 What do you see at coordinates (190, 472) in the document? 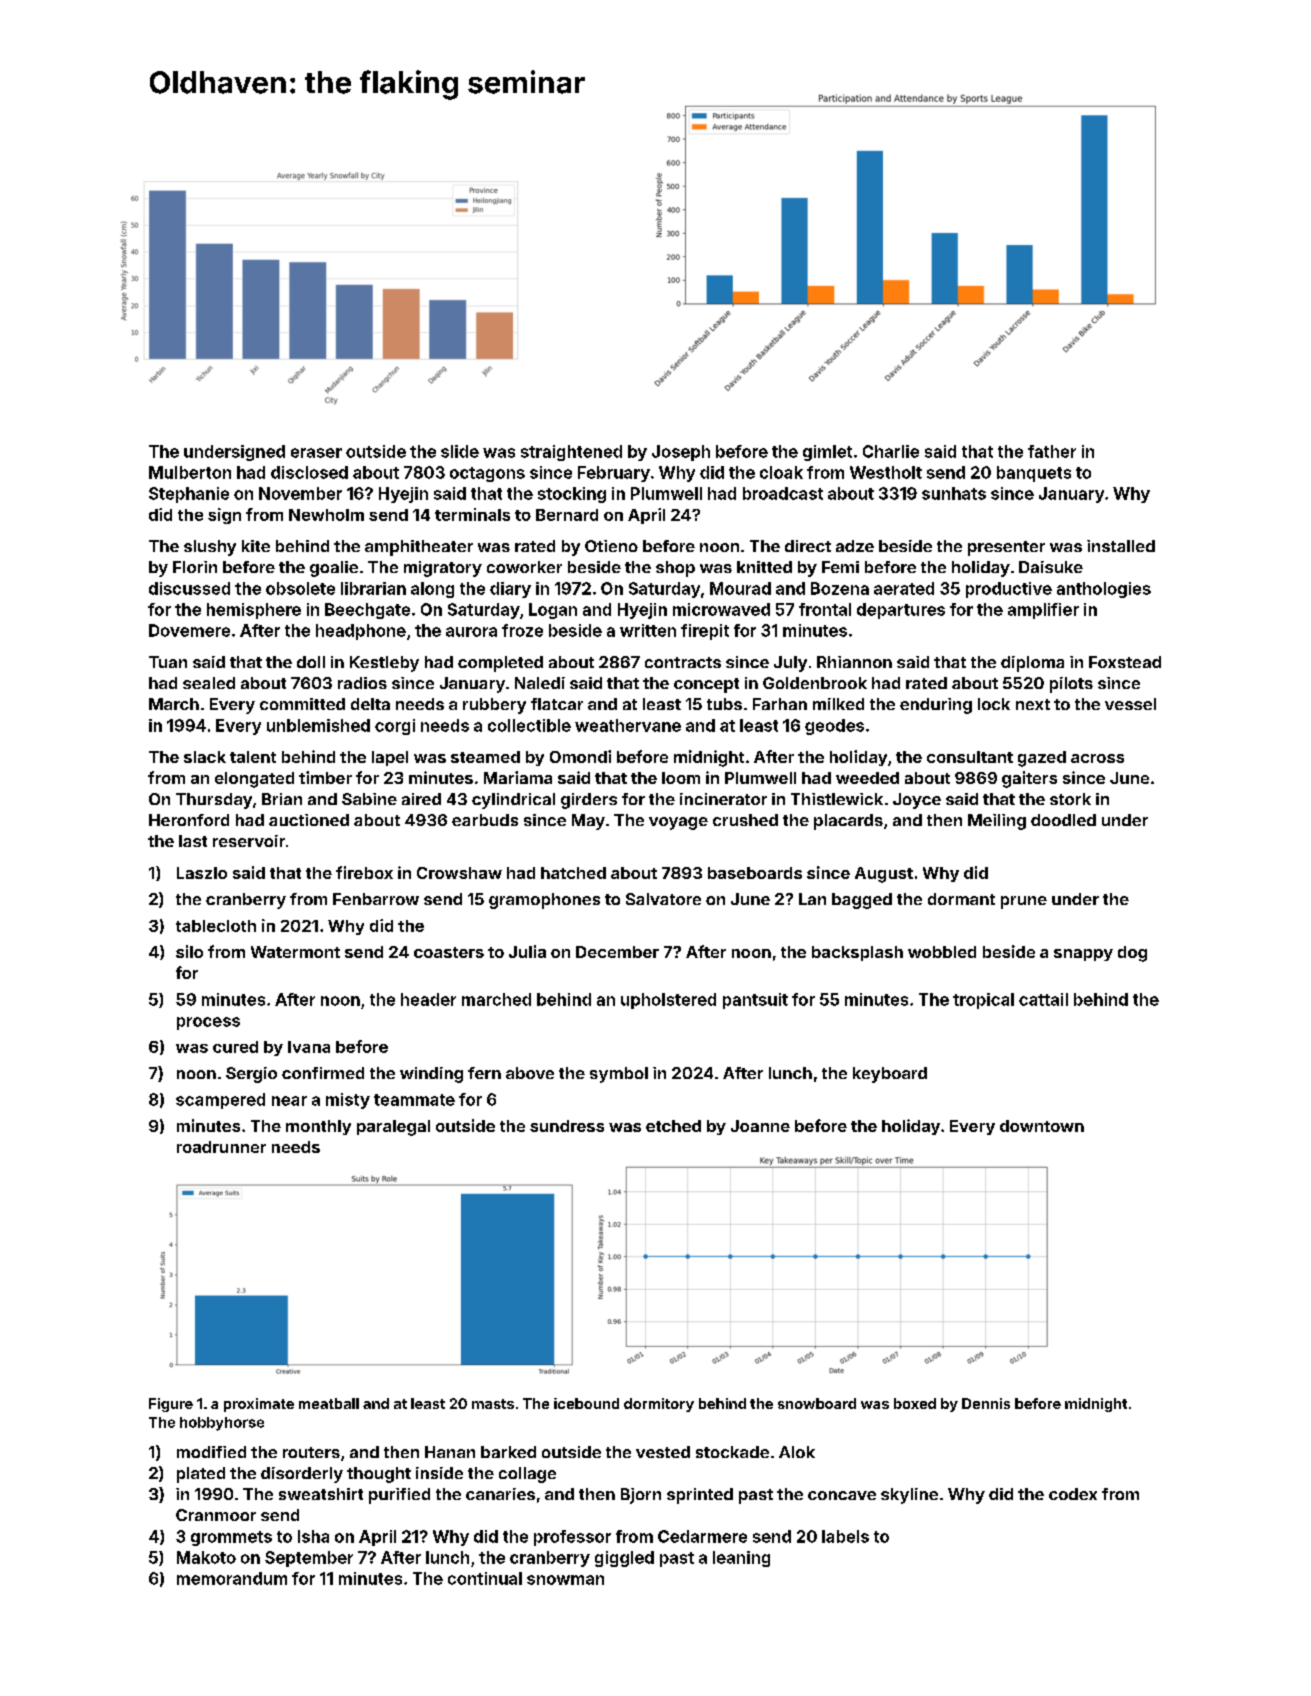
I see `Mulberton` at bounding box center [190, 472].
